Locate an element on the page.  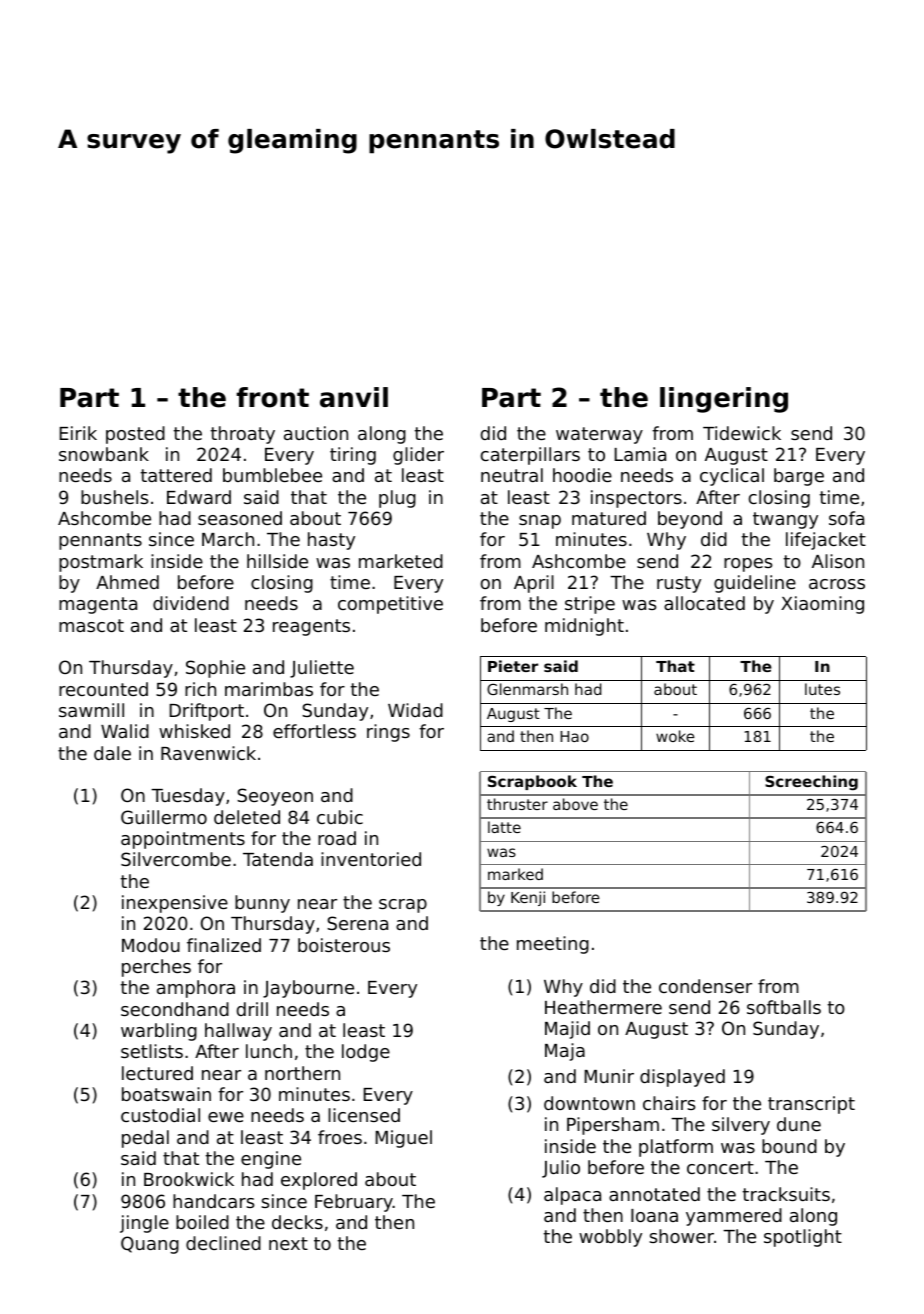
engine is located at coordinates (271, 1160).
